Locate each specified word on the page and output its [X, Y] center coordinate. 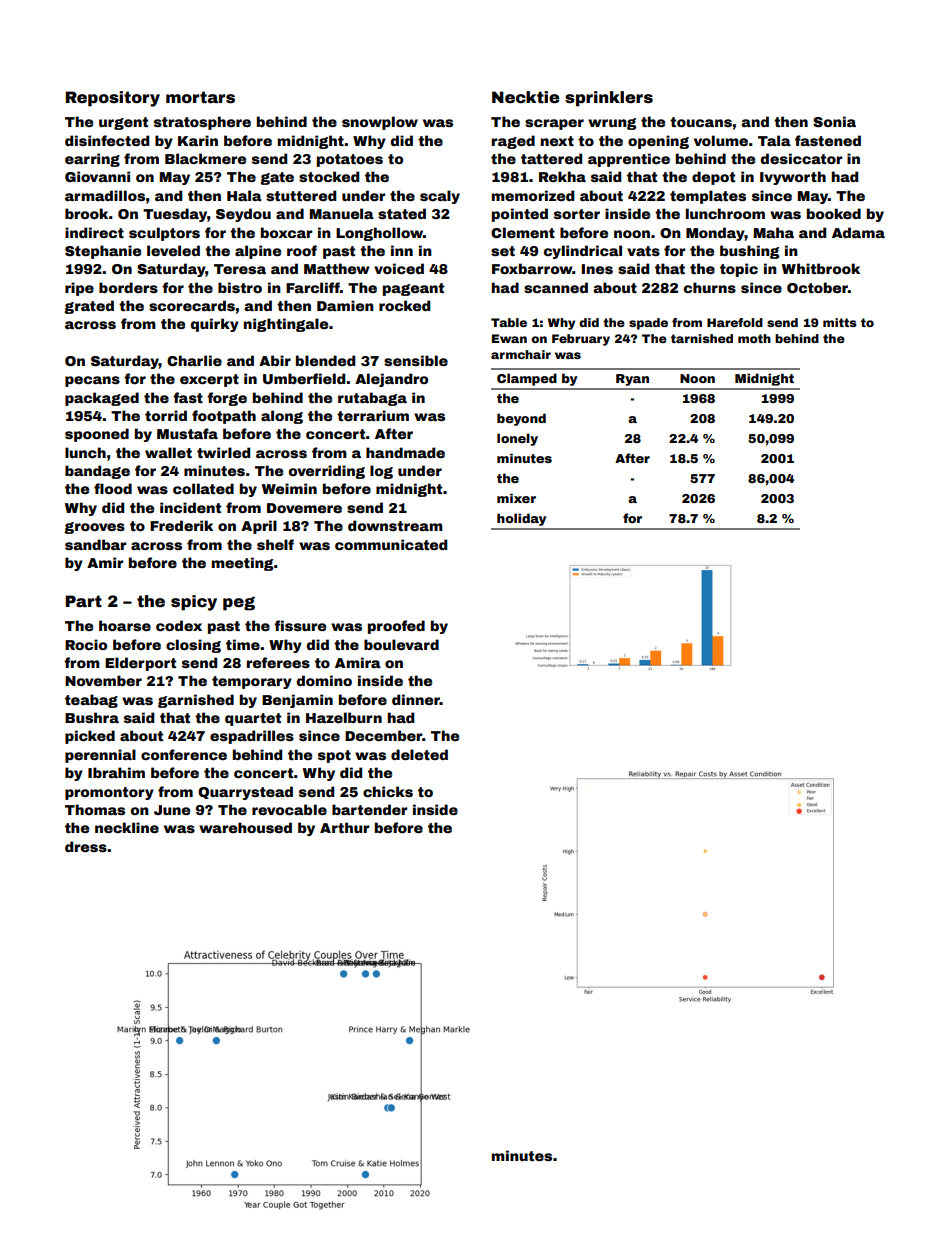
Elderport [140, 664]
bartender [369, 809]
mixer [516, 498]
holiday [521, 519]
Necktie [525, 97]
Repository [113, 99]
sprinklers [609, 99]
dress [86, 846]
